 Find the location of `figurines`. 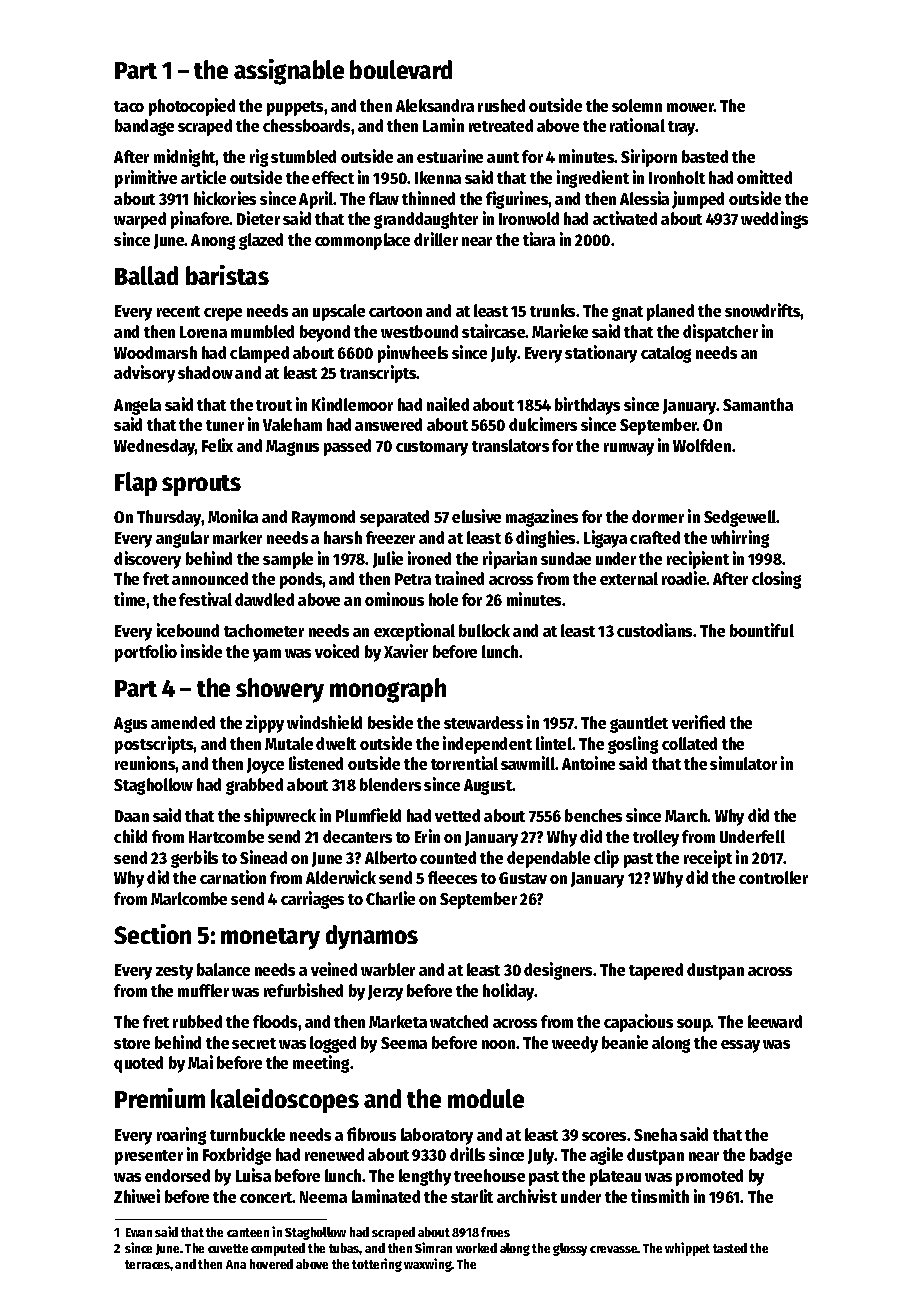

figurines is located at coordinates (517, 200).
